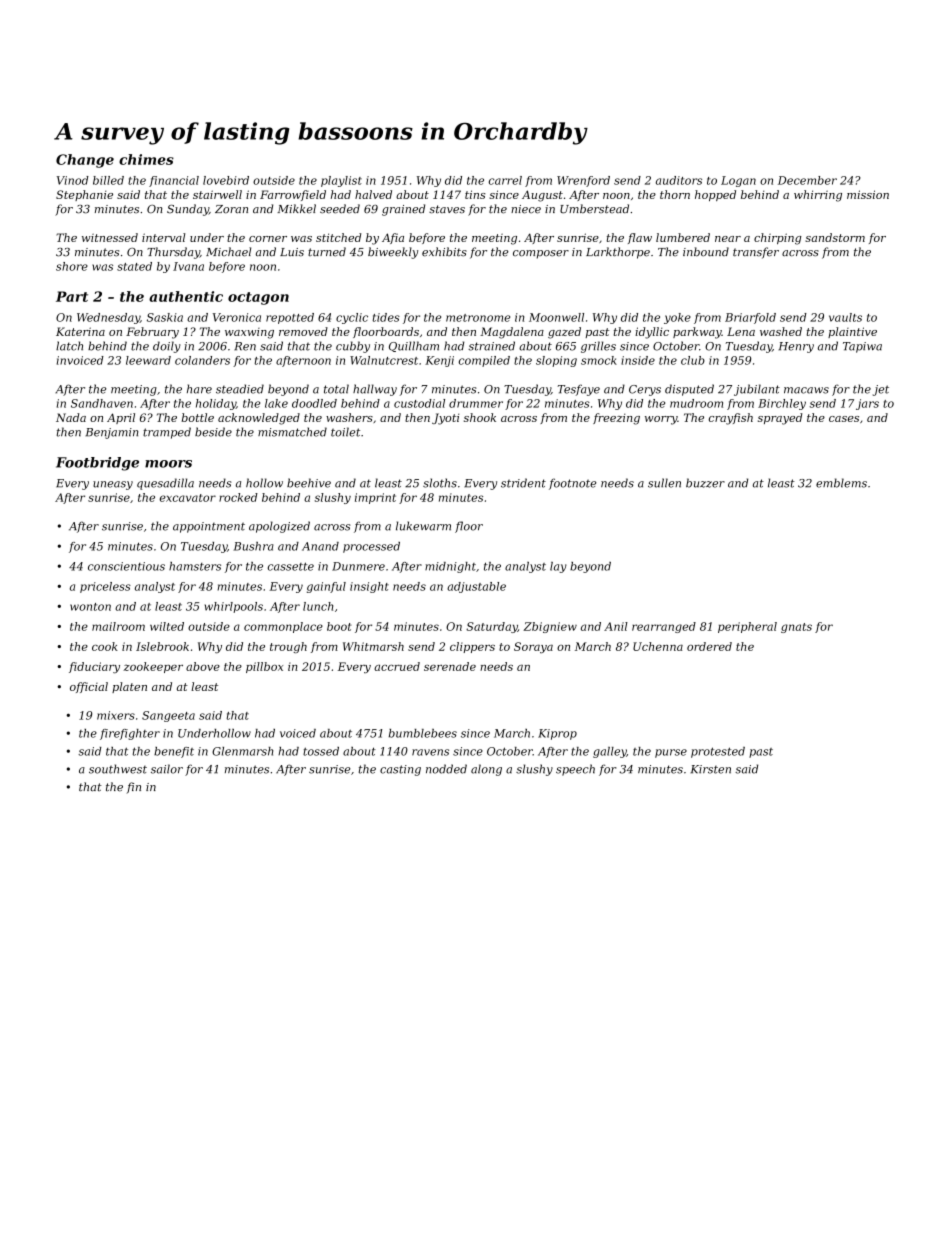  What do you see at coordinates (664, 627) in the document?
I see `rearranged` at bounding box center [664, 627].
